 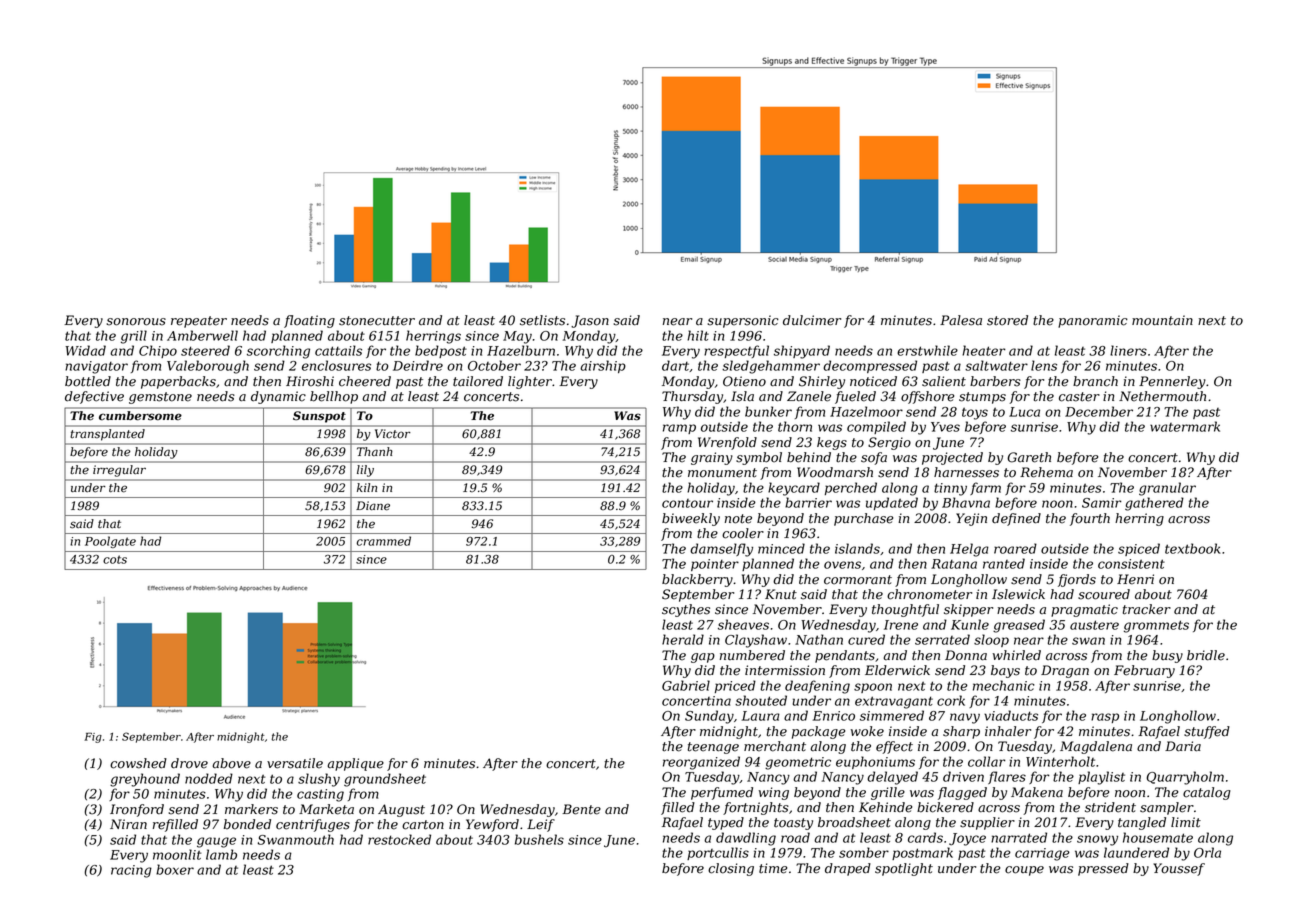 I want to click on blackberry, so click(x=697, y=580).
